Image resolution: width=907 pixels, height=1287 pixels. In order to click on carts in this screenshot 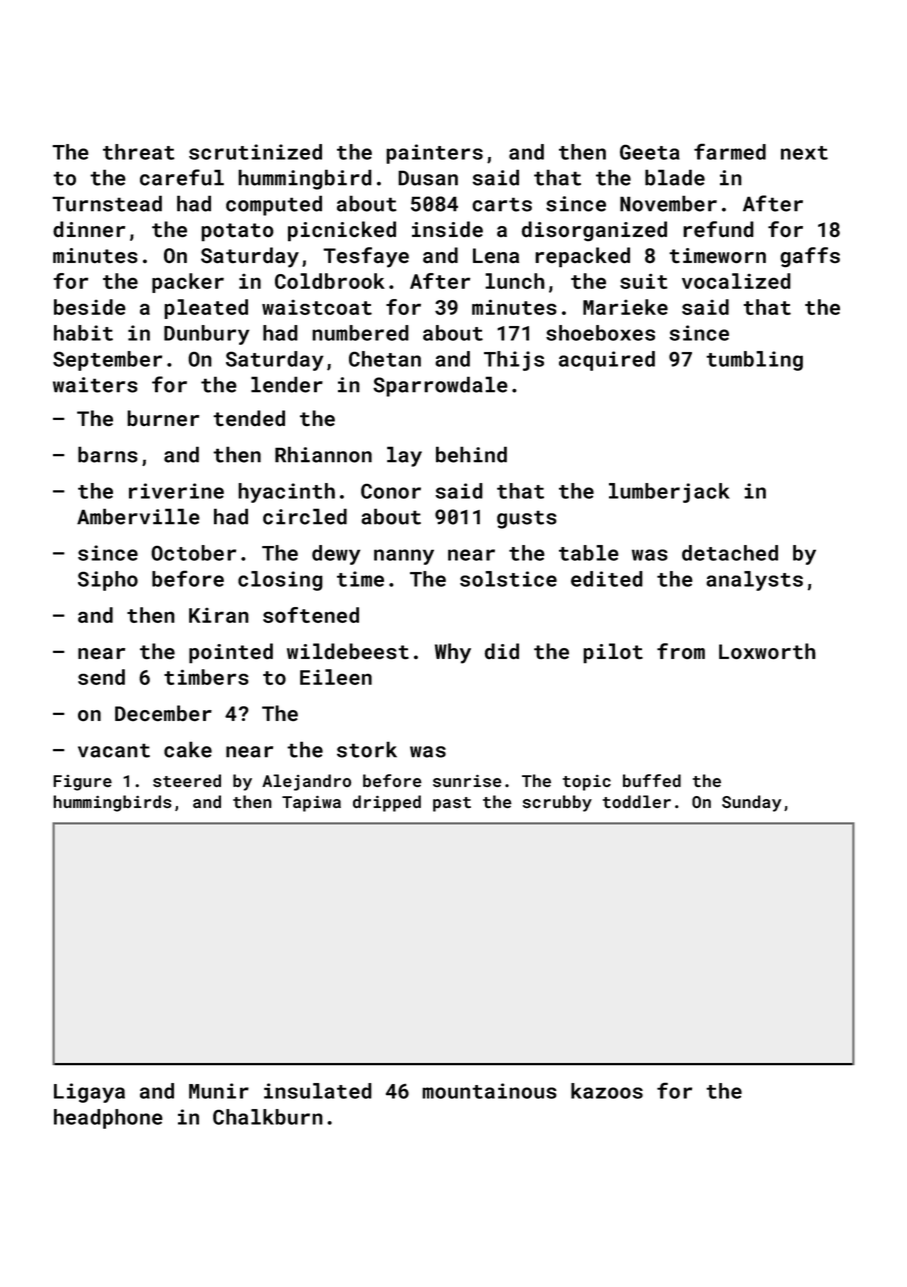, I will do `click(502, 204)`.
